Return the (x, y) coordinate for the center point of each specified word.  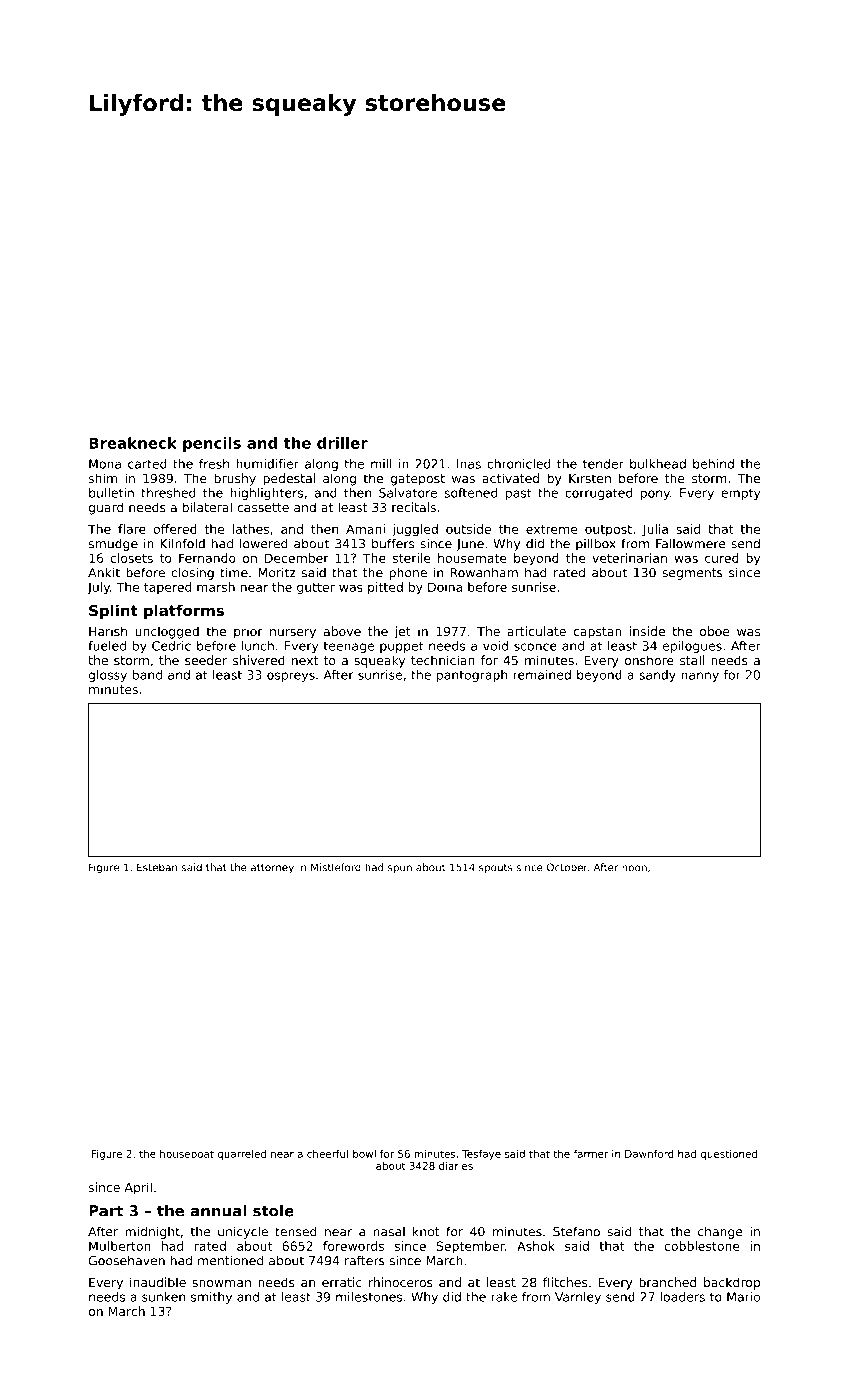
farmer (590, 1154)
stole (273, 1210)
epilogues (692, 647)
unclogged (167, 632)
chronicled (519, 464)
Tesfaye (481, 1155)
